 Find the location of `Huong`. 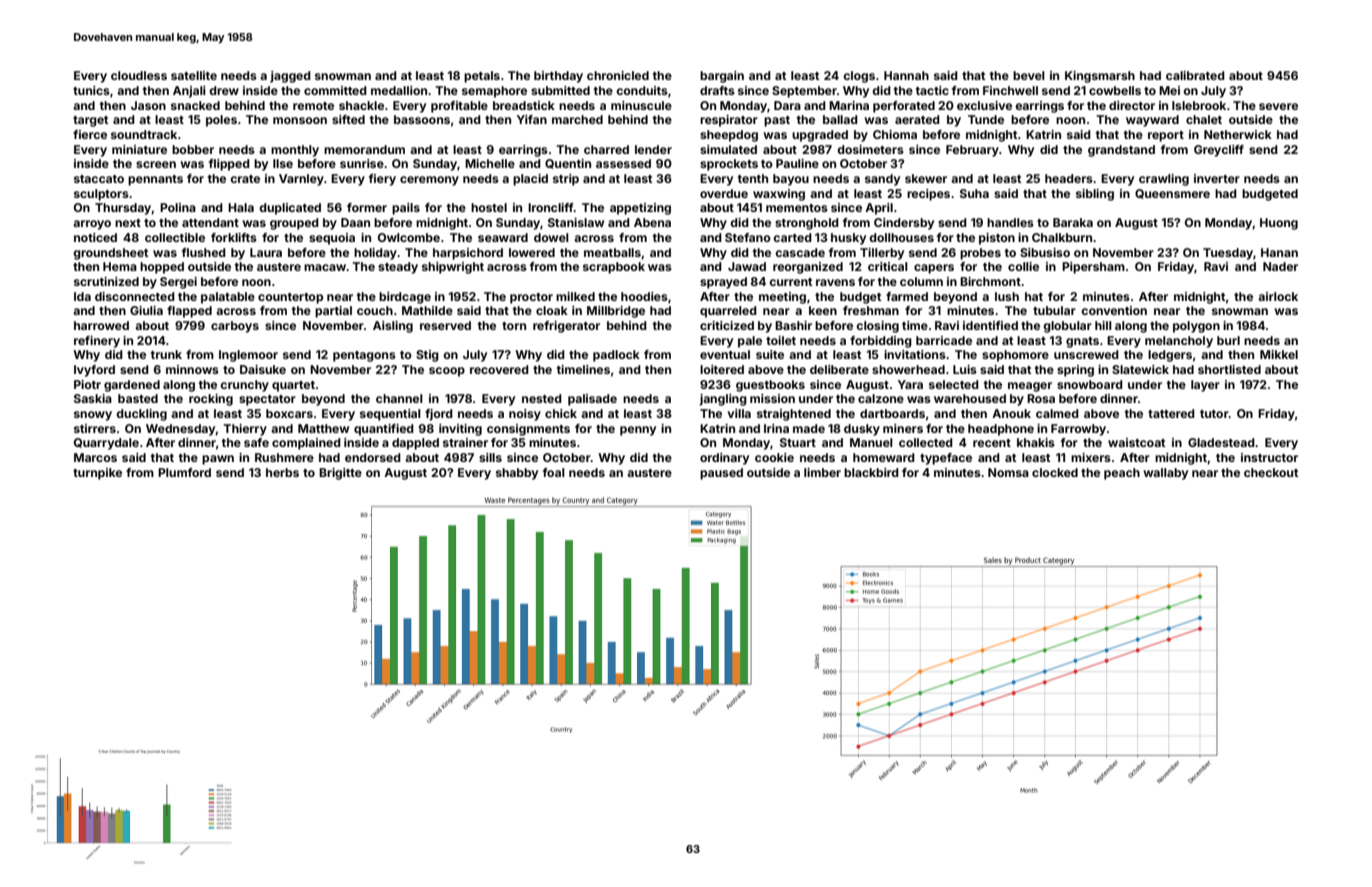

Huong is located at coordinates (1279, 224).
